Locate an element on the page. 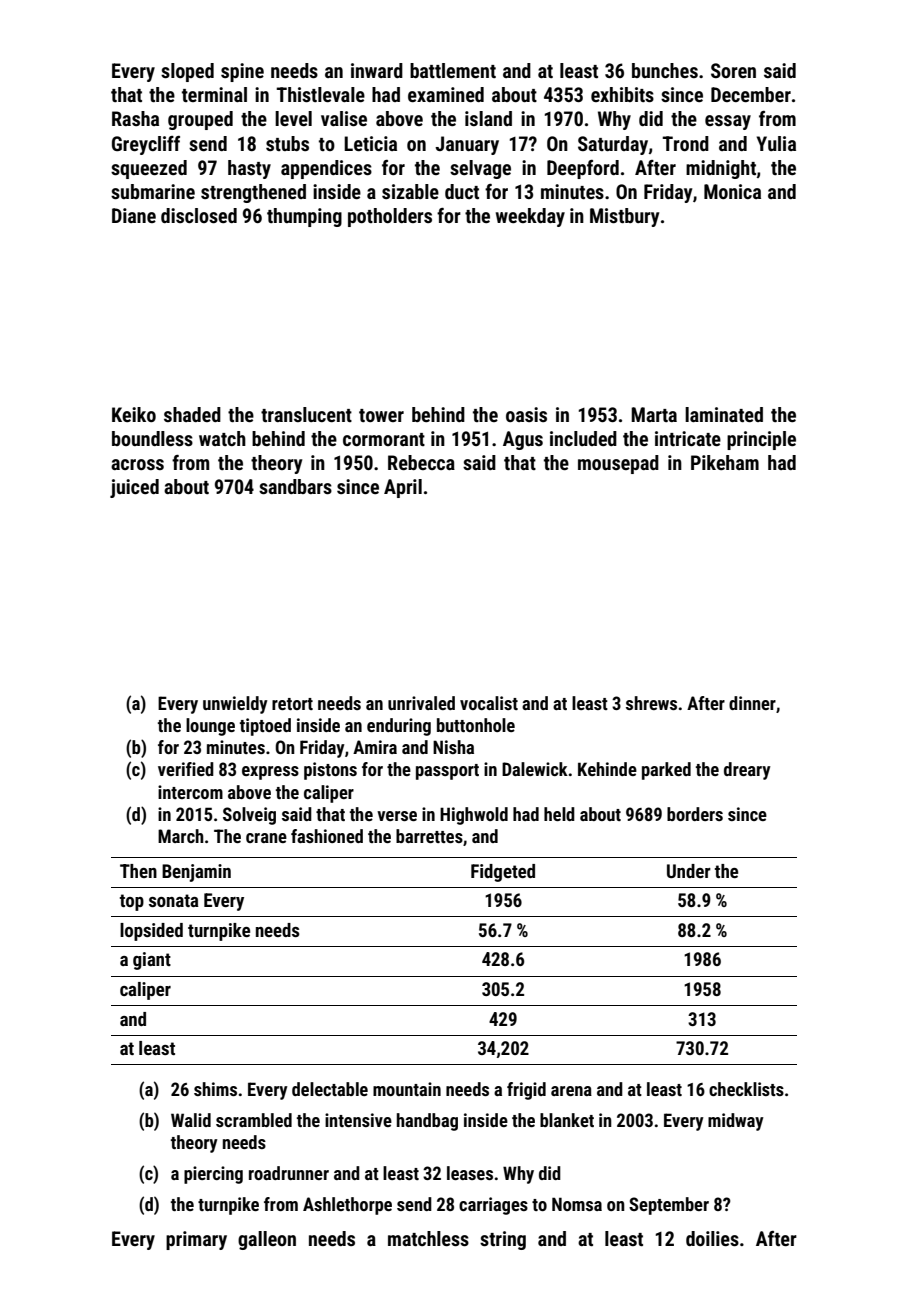  intricate is located at coordinates (688, 438).
